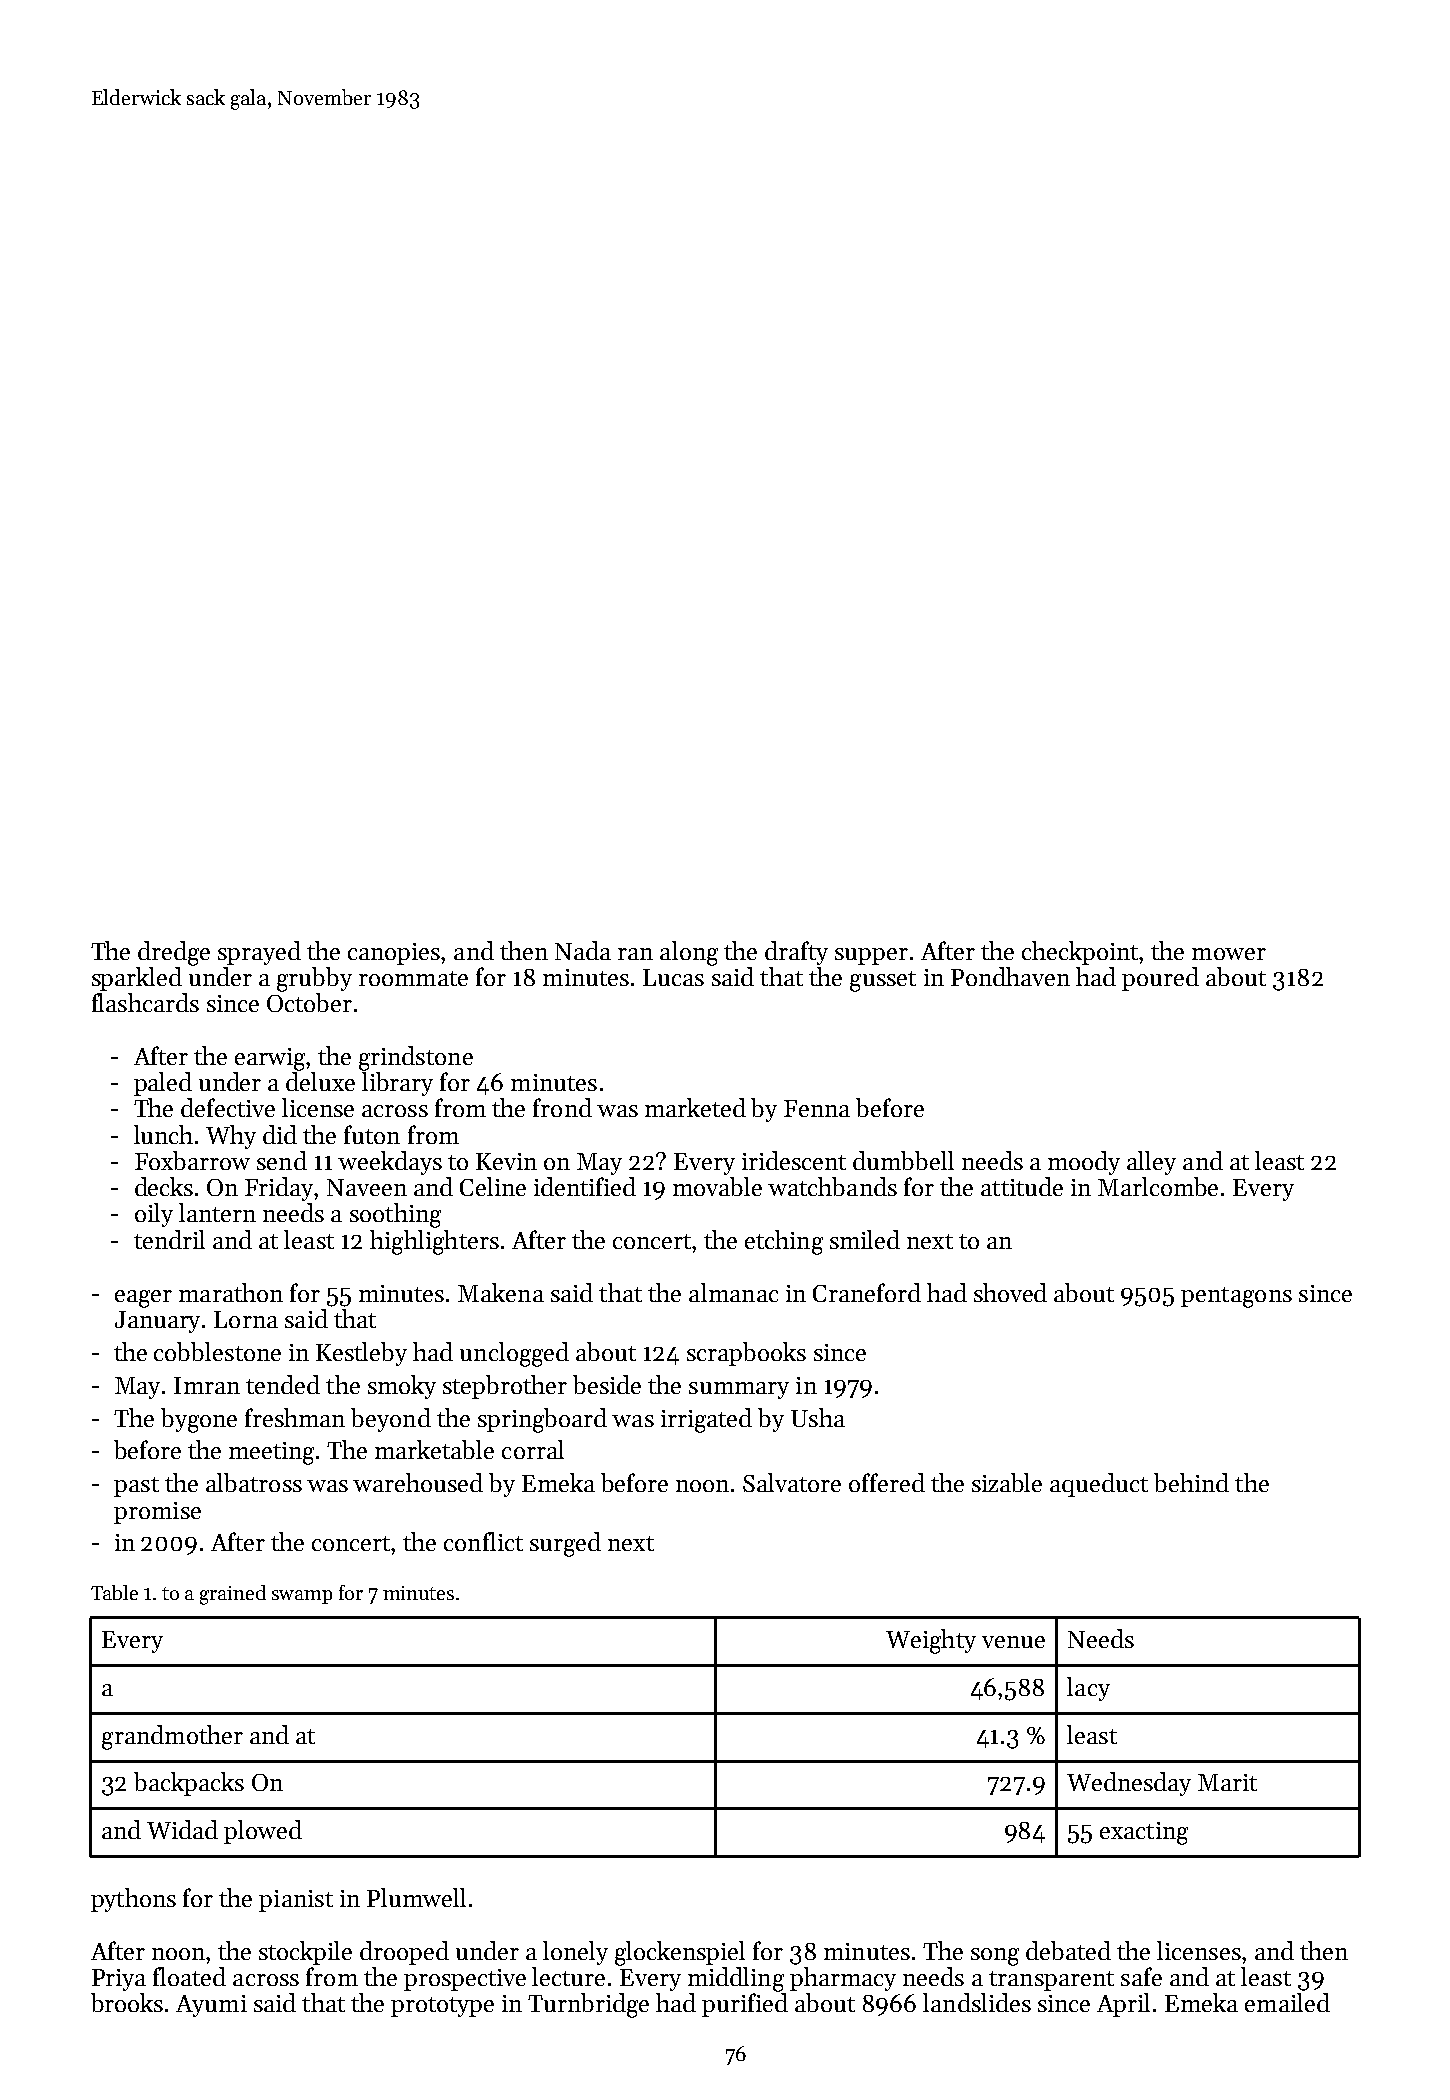 Image resolution: width=1450 pixels, height=2100 pixels. What do you see at coordinates (1088, 1689) in the screenshot?
I see `lacy` at bounding box center [1088, 1689].
